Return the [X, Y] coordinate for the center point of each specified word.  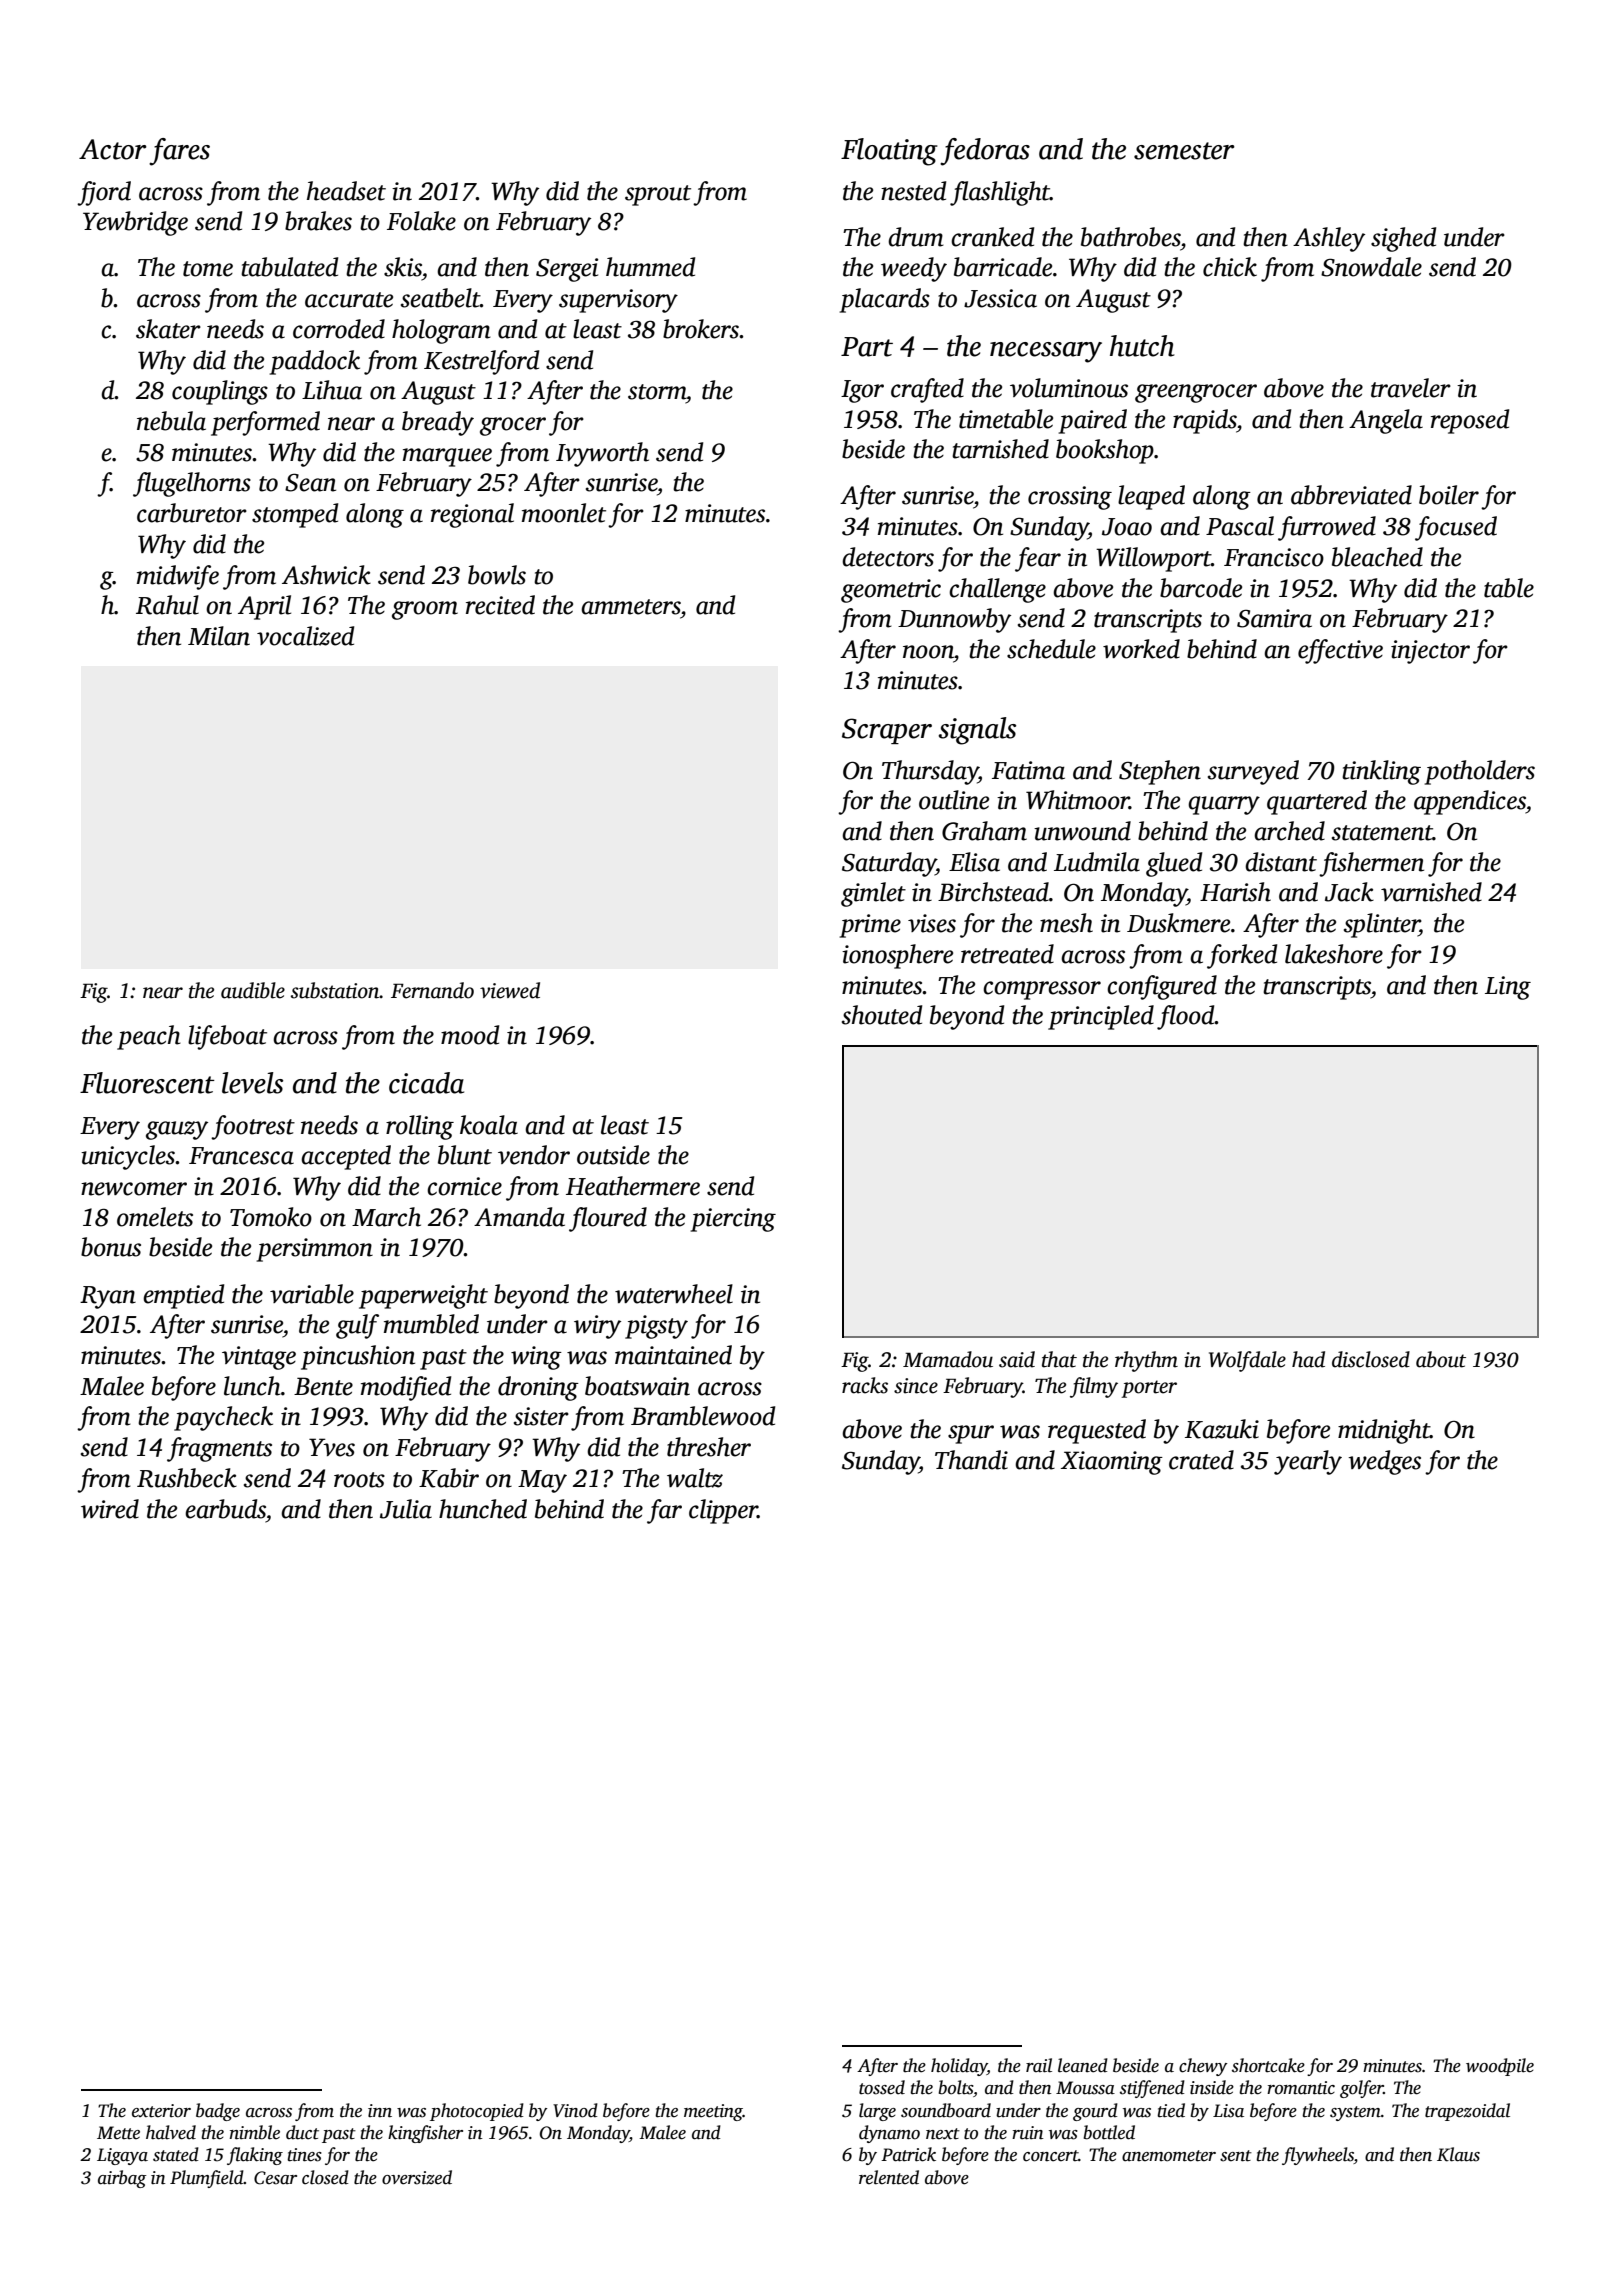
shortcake [1268, 2065]
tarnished [1000, 449]
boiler [1449, 495]
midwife [178, 577]
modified [406, 1388]
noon [928, 652]
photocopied [477, 2112]
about [1441, 1359]
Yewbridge [135, 223]
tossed [882, 2087]
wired [110, 1509]
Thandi [971, 1460]
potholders [1480, 772]
